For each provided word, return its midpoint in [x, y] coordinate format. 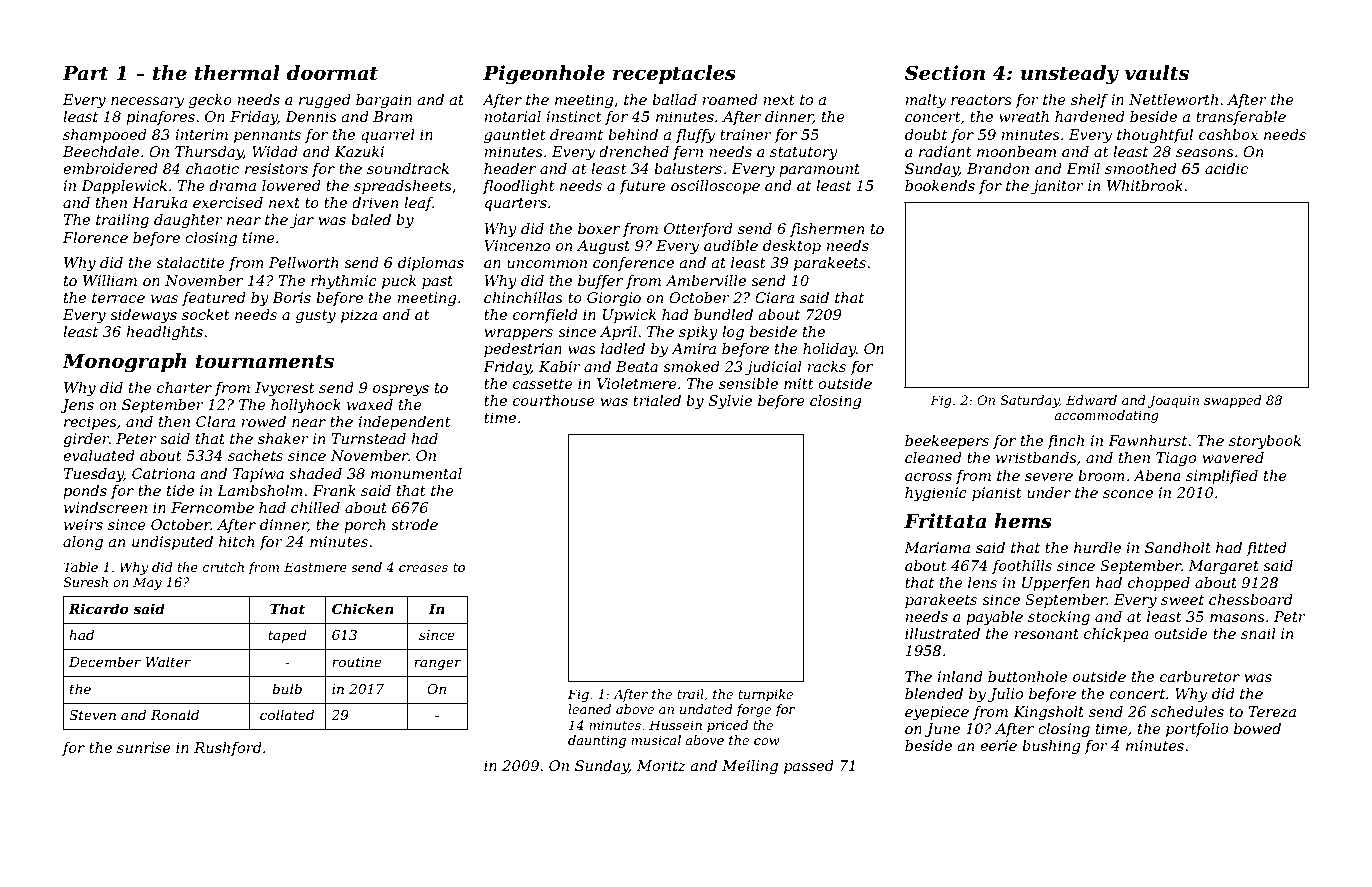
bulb [287, 688]
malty [925, 101]
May [147, 583]
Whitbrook [1145, 185]
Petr [1289, 616]
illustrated [942, 633]
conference [633, 264]
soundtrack [408, 168]
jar [302, 221]
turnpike [765, 695]
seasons [1205, 153]
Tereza [1272, 712]
